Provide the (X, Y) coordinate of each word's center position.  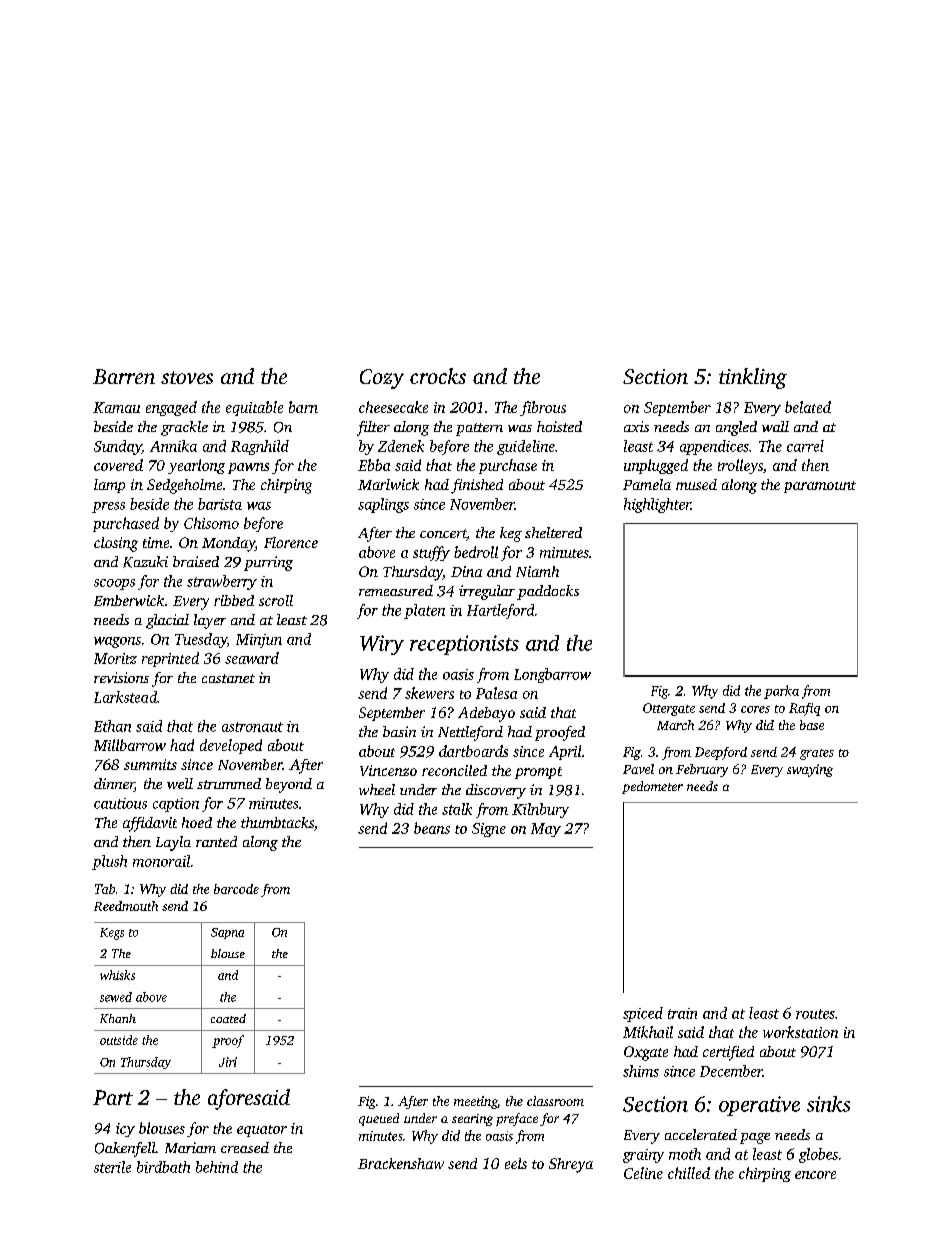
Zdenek (401, 446)
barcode (236, 889)
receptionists (464, 645)
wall (775, 426)
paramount (820, 487)
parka (781, 692)
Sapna (227, 933)
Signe (489, 830)
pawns (248, 468)
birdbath (163, 1167)
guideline (526, 447)
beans (432, 828)
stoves (187, 377)
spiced (643, 1014)
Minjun (259, 641)
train (682, 1013)
